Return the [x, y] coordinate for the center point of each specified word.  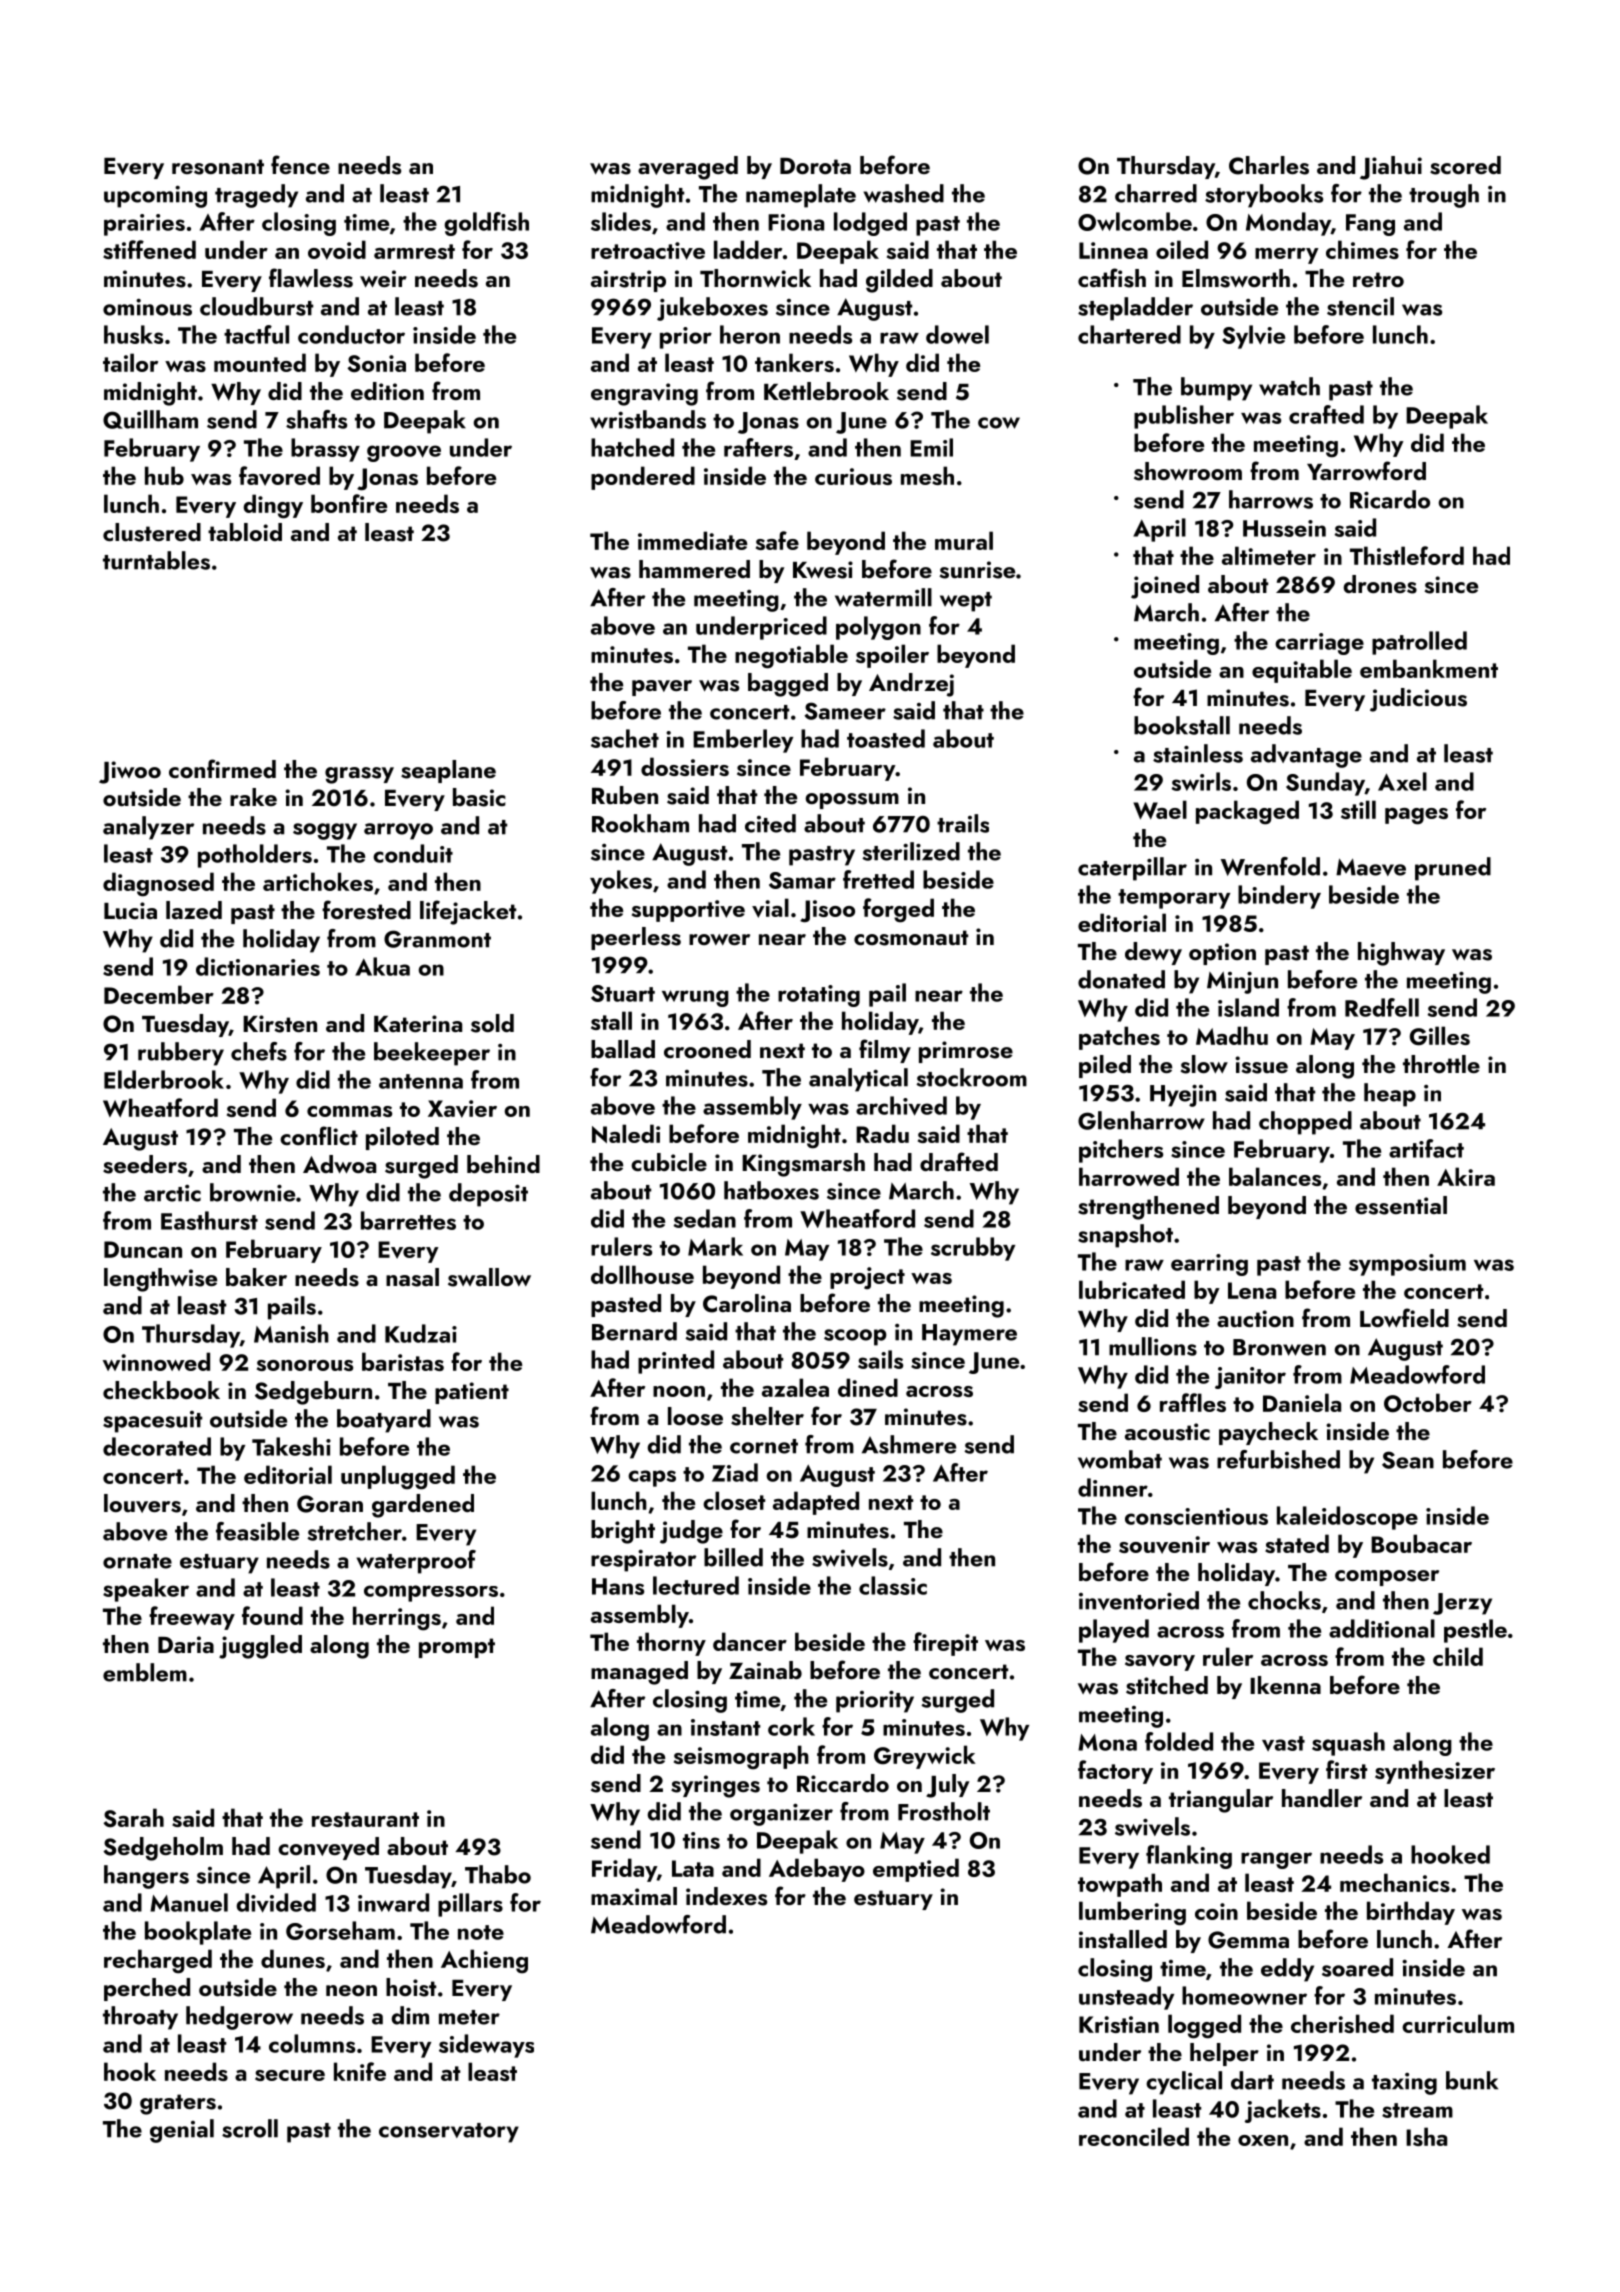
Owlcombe [1135, 221]
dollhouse [642, 1274]
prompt [457, 1648]
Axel [1402, 781]
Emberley [743, 741]
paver [662, 688]
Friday [624, 1870]
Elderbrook [164, 1079]
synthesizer [1435, 1772]
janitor [1250, 1378]
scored [1465, 165]
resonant [218, 167]
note [481, 1932]
